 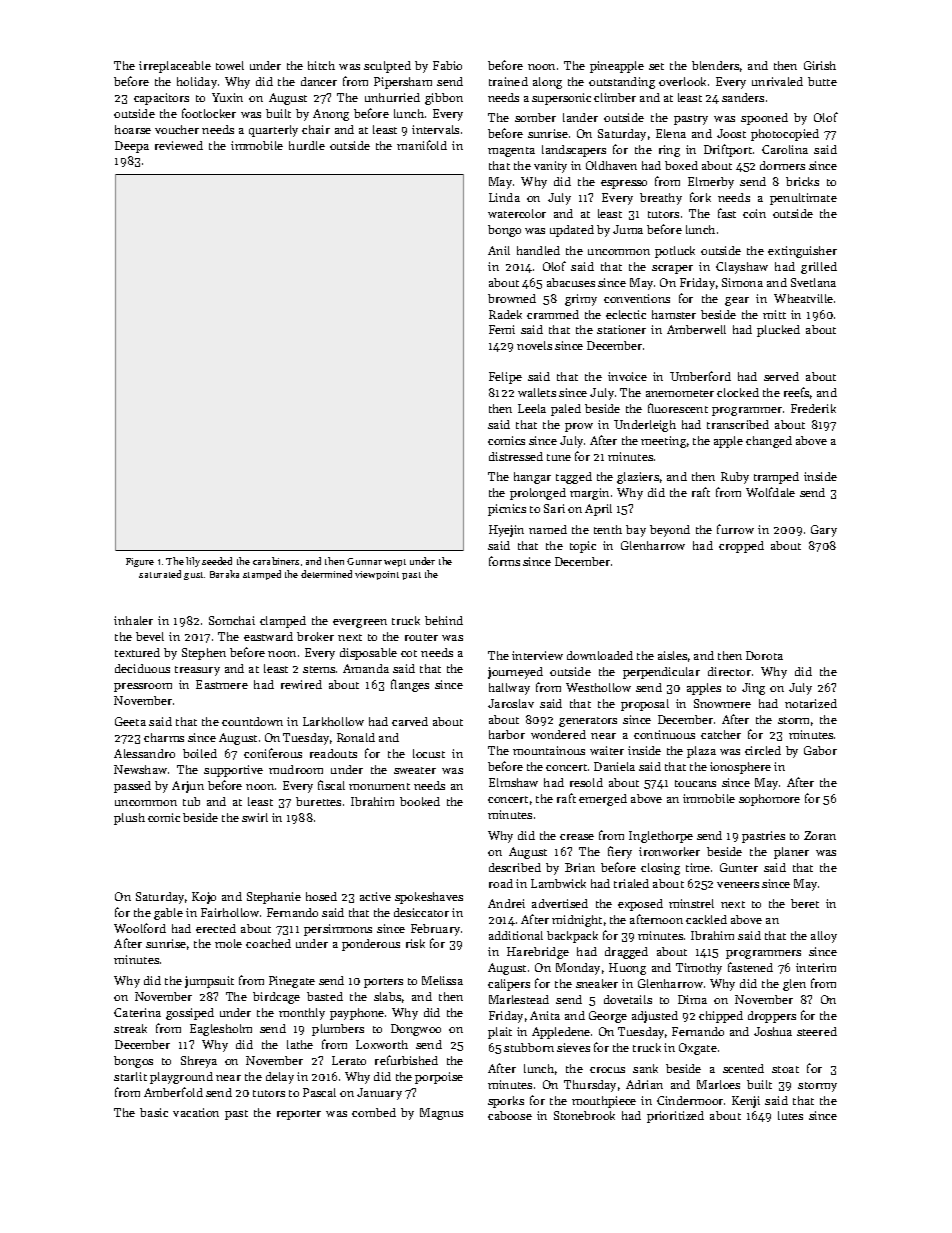 What do you see at coordinates (656, 66) in the page?
I see `set` at bounding box center [656, 66].
